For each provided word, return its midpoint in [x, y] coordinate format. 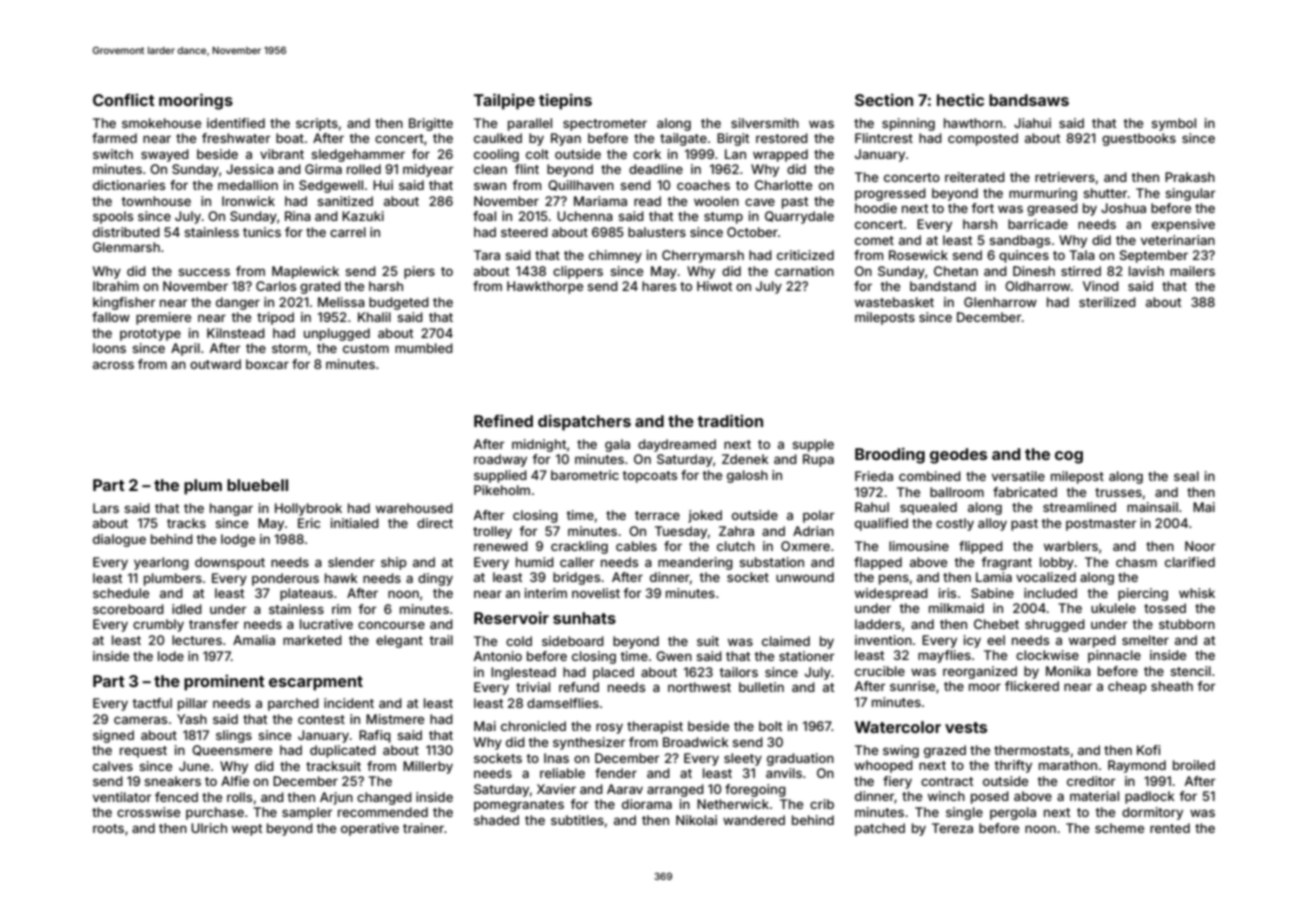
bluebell [257, 485]
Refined [503, 420]
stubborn [1187, 624]
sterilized [1107, 302]
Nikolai [696, 820]
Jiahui [1032, 123]
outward [215, 364]
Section [884, 99]
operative [370, 829]
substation [771, 562]
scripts [317, 124]
